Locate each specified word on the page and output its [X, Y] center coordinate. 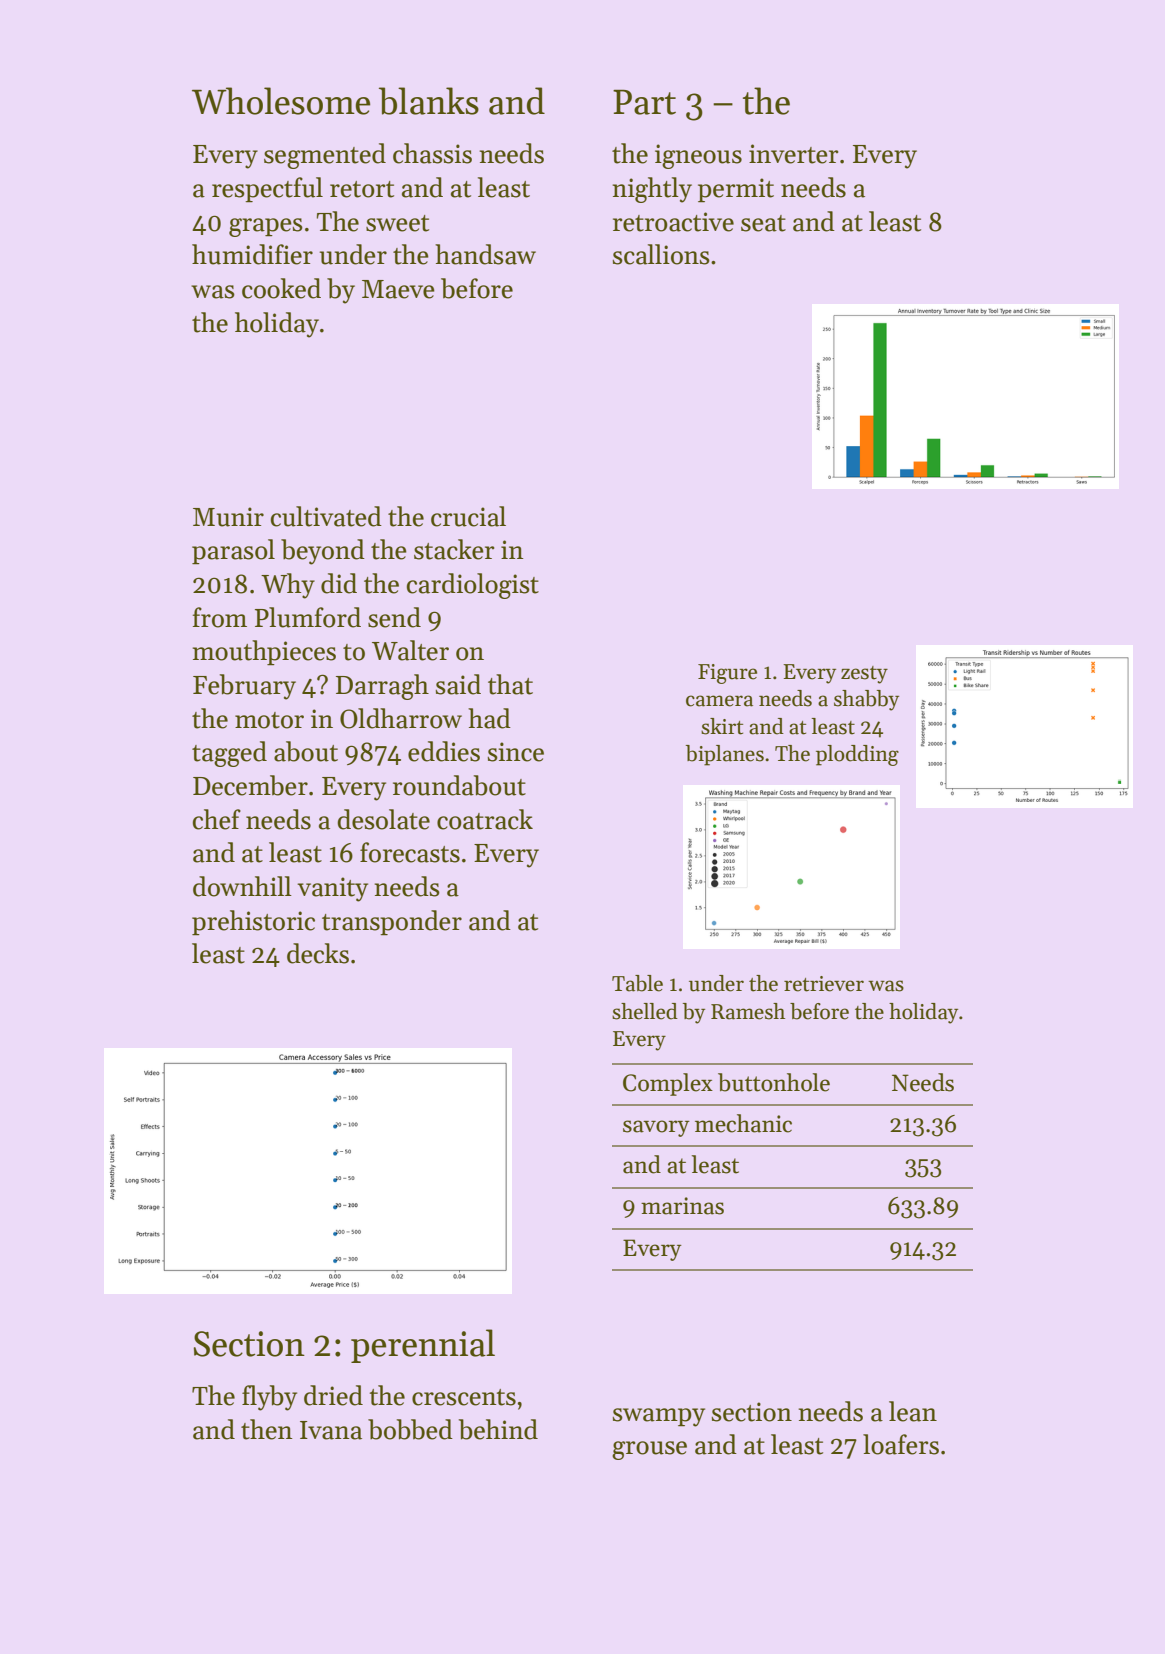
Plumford [308, 617]
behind [498, 1429]
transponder [392, 923]
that [510, 684]
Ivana [331, 1430]
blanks [429, 101]
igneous [698, 156]
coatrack [485, 819]
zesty [864, 675]
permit [736, 190]
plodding [857, 755]
